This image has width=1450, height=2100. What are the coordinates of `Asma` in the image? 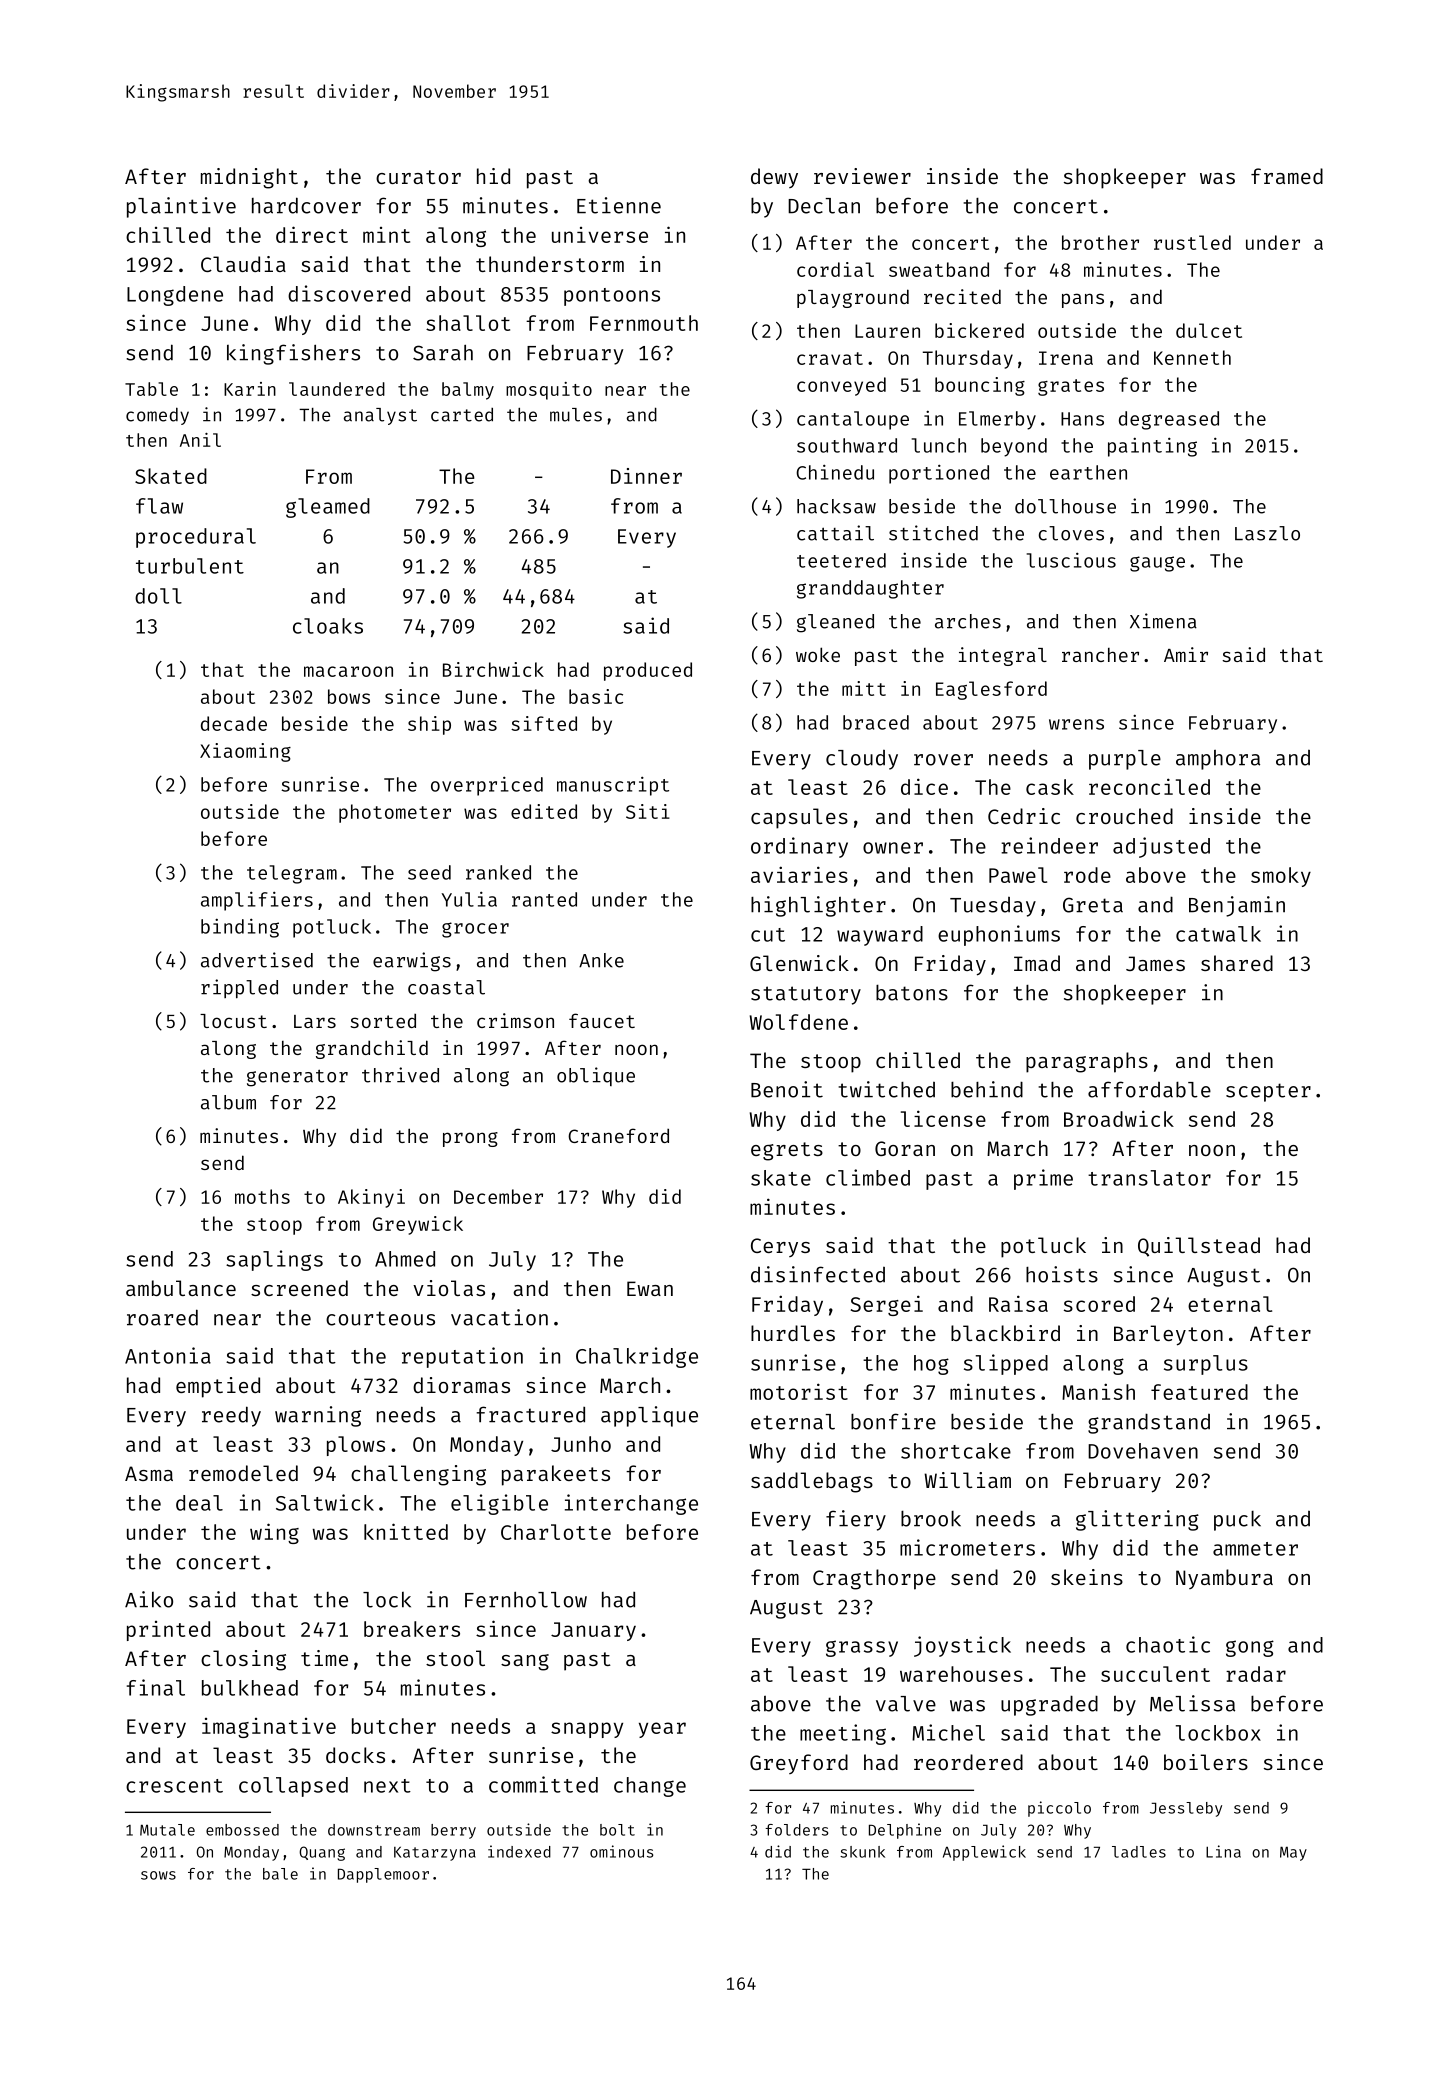 It's located at (149, 1473).
